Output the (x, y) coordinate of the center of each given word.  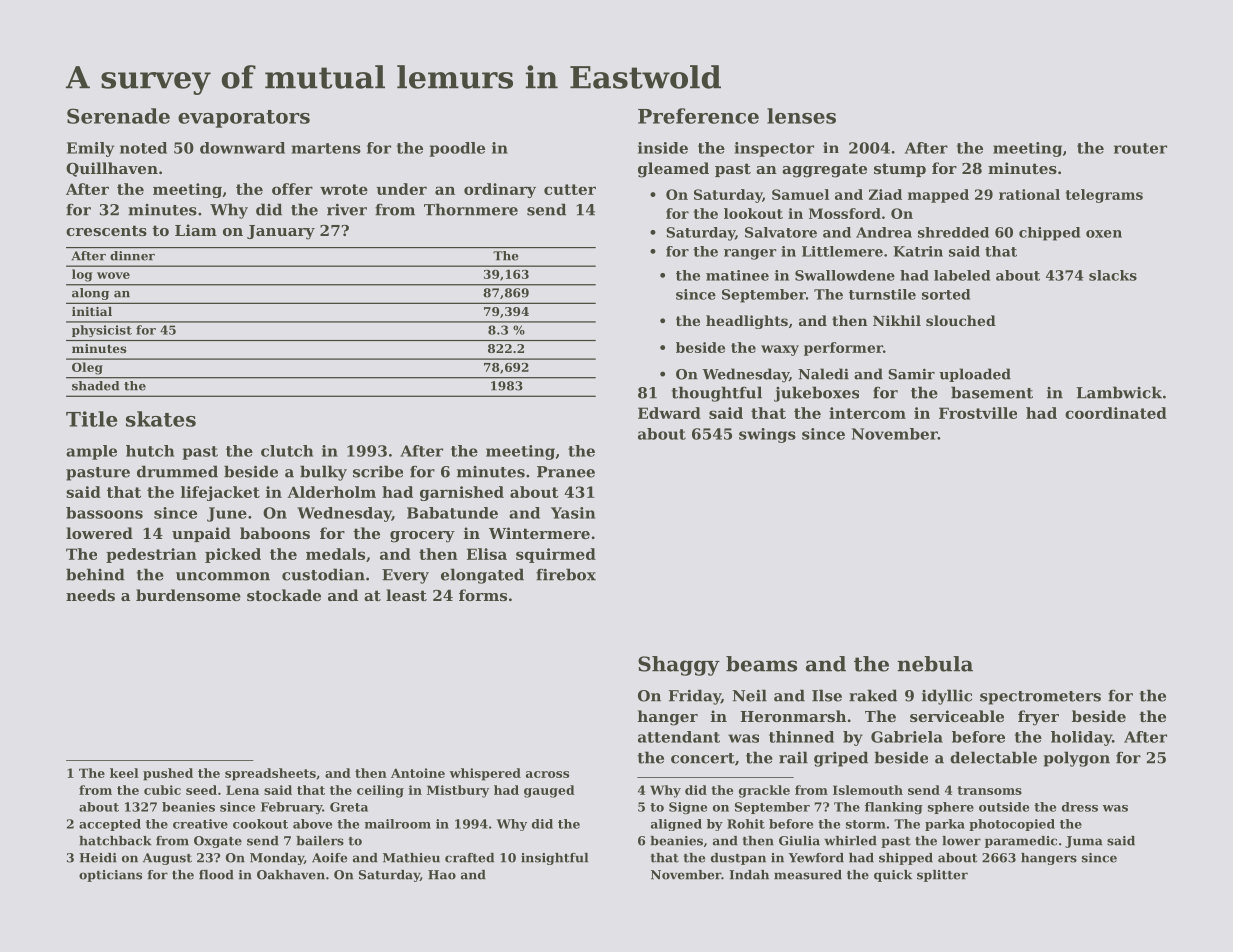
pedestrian (151, 555)
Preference (698, 116)
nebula (935, 664)
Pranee (566, 472)
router (1140, 148)
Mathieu (411, 858)
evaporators (244, 119)
